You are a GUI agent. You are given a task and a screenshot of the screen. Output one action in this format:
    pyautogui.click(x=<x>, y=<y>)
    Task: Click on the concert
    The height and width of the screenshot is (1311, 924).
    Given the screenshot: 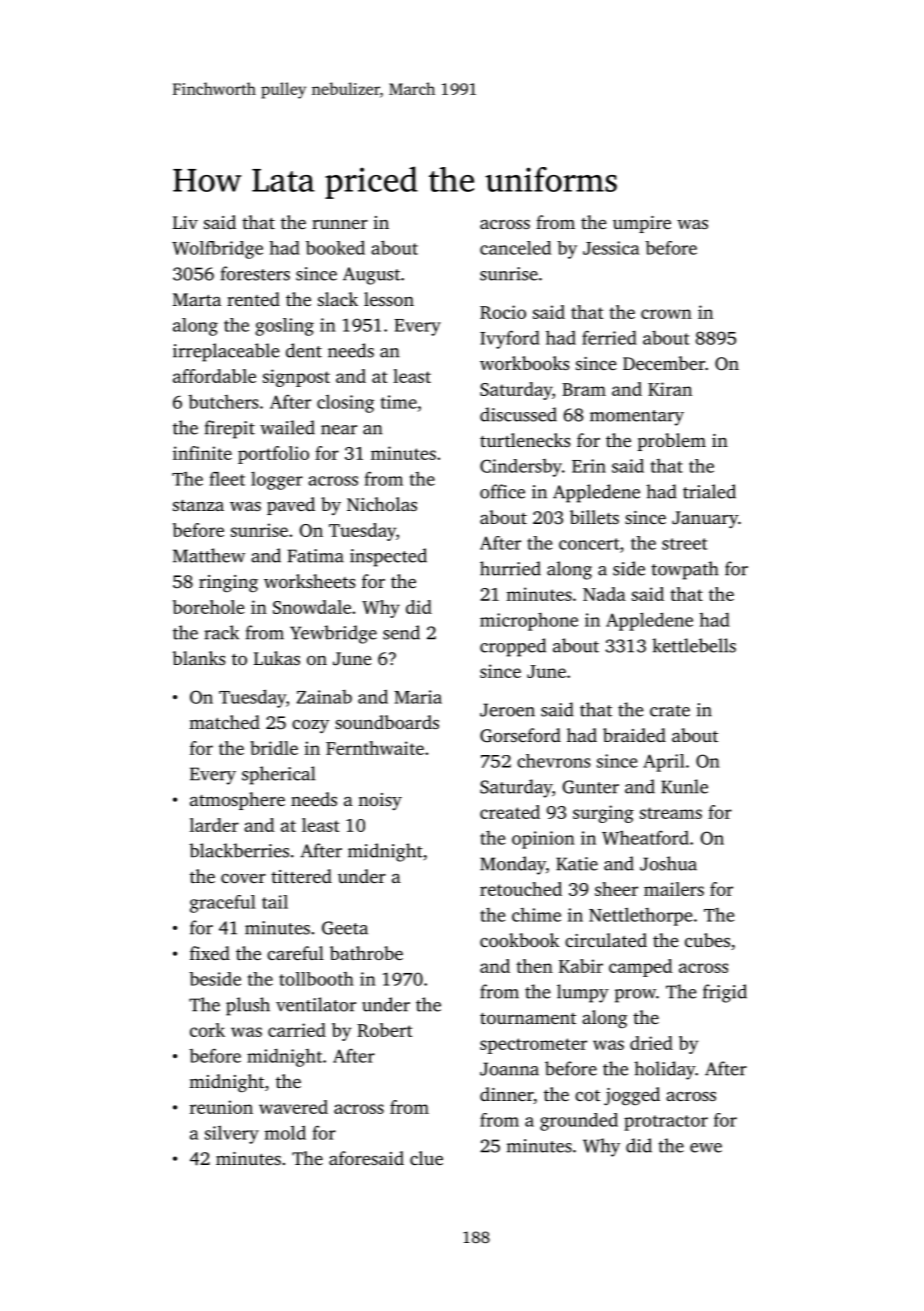 What is the action you would take?
    pyautogui.click(x=589, y=544)
